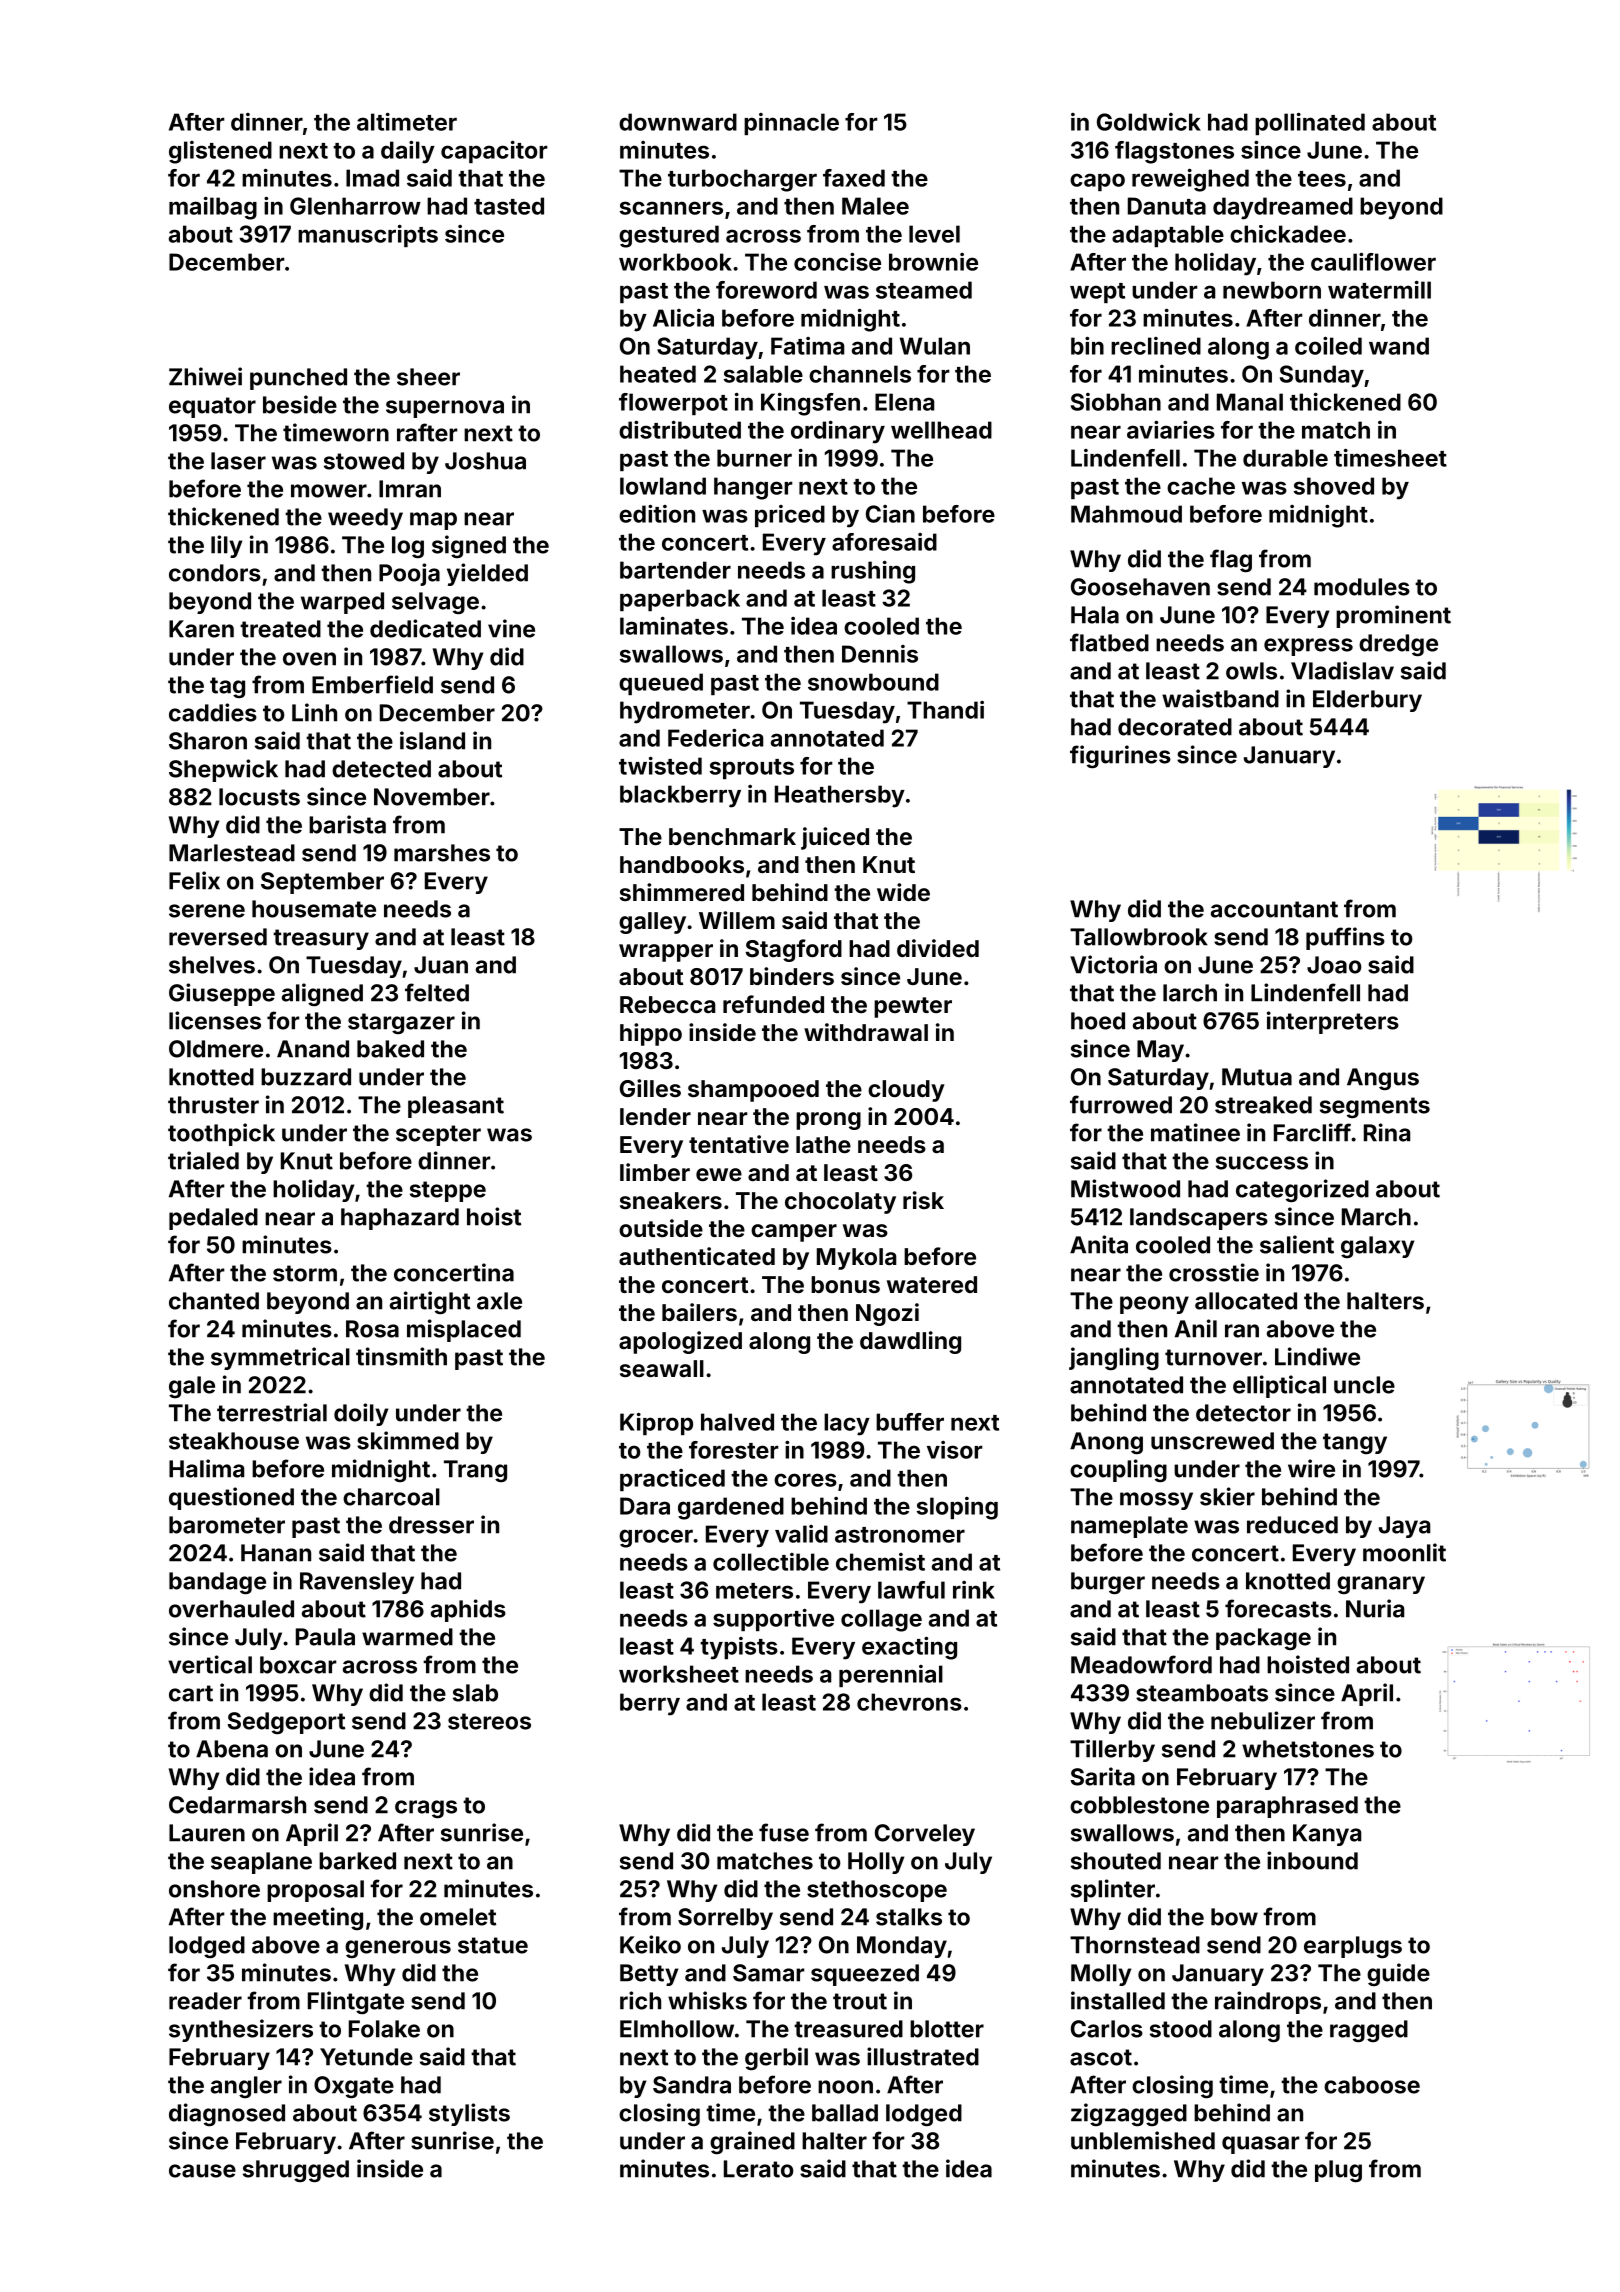 The image size is (1620, 2292). What do you see at coordinates (1327, 1835) in the screenshot?
I see `Kanya` at bounding box center [1327, 1835].
